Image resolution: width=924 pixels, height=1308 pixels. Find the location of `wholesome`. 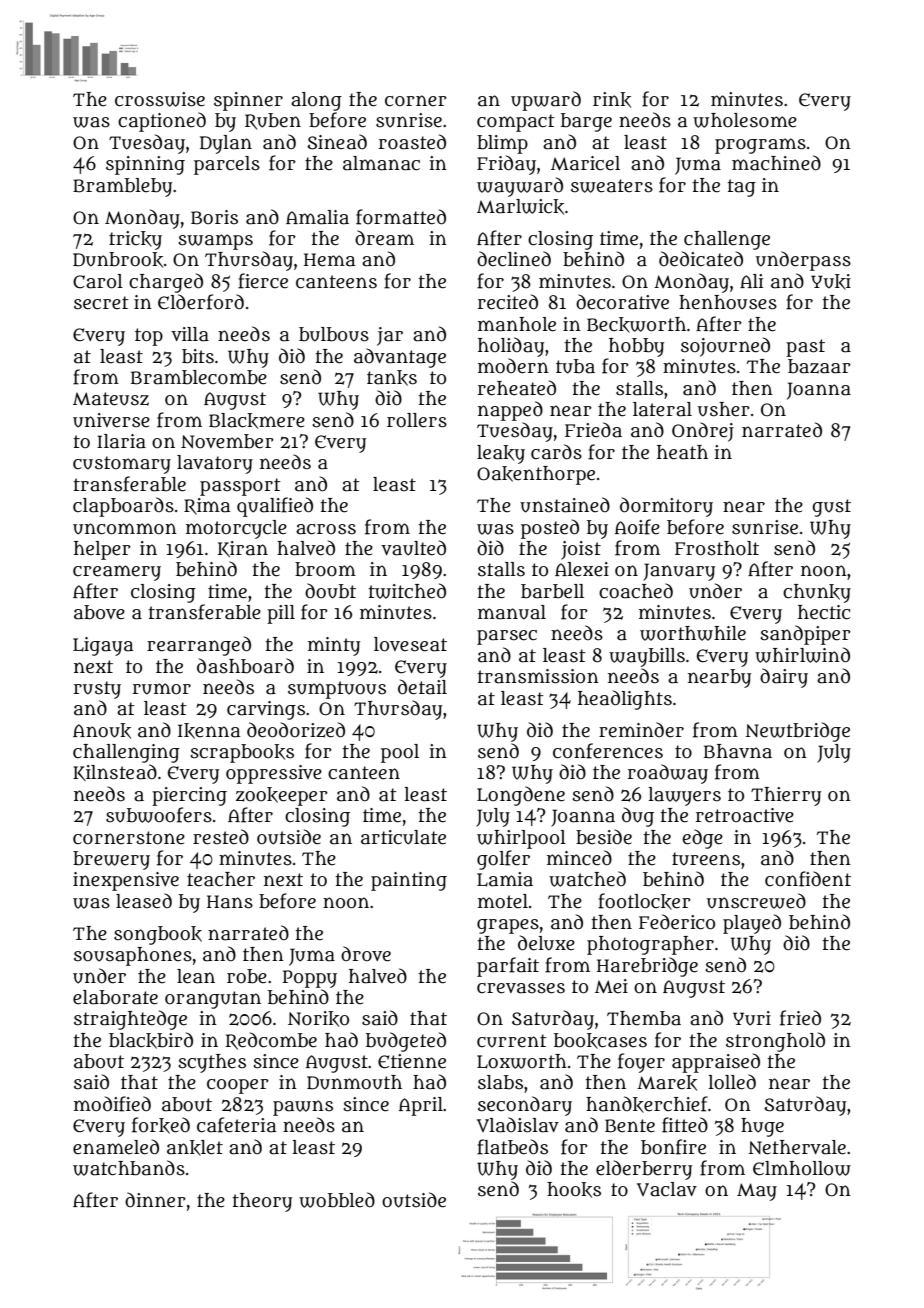

wholesome is located at coordinates (745, 120).
